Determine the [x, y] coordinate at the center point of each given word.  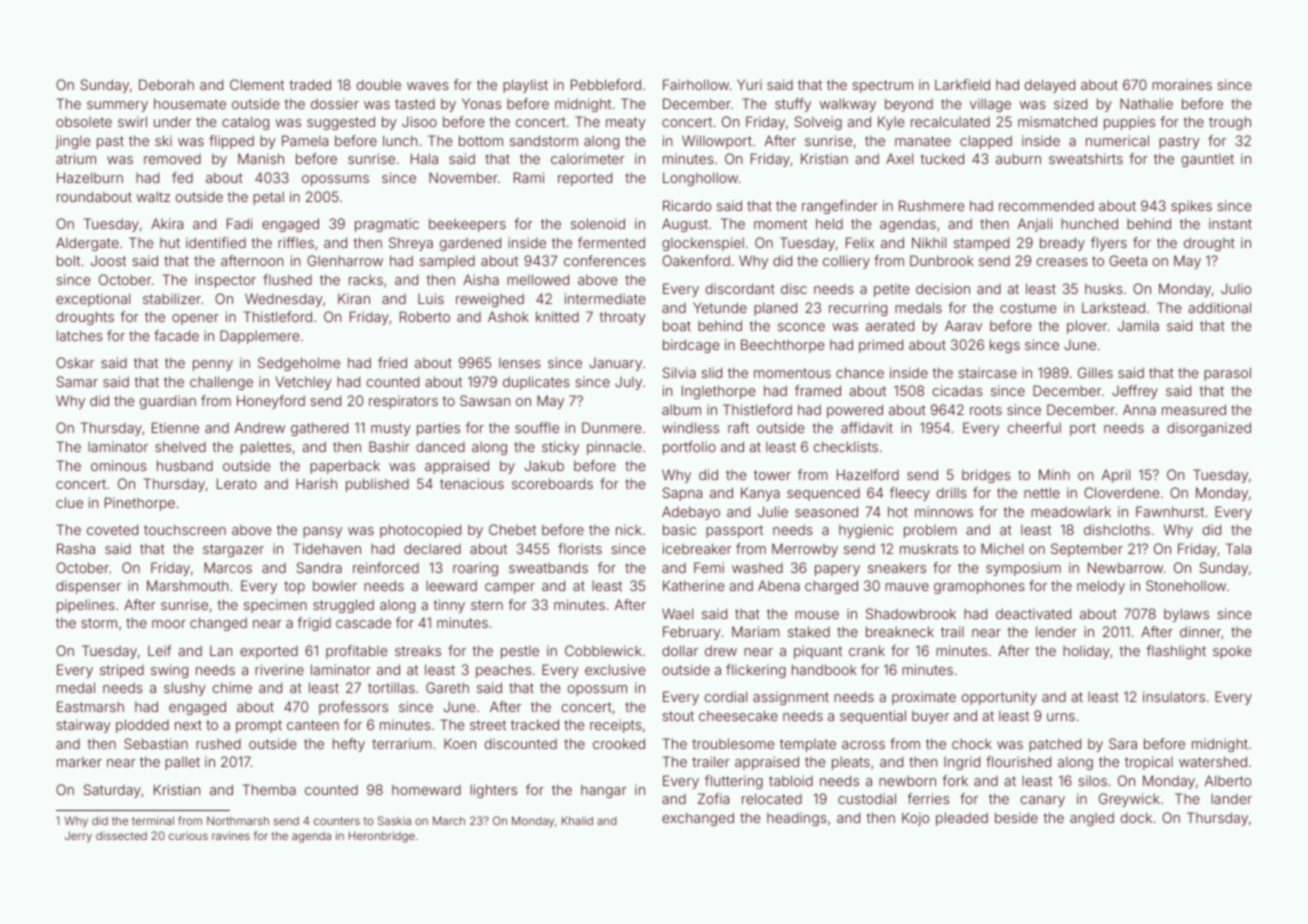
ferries [928, 798]
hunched [1089, 223]
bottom [481, 140]
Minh [1054, 474]
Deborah [166, 84]
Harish [316, 483]
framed [818, 390]
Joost [108, 260]
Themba [269, 789]
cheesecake [738, 715]
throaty [622, 318]
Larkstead [1113, 307]
